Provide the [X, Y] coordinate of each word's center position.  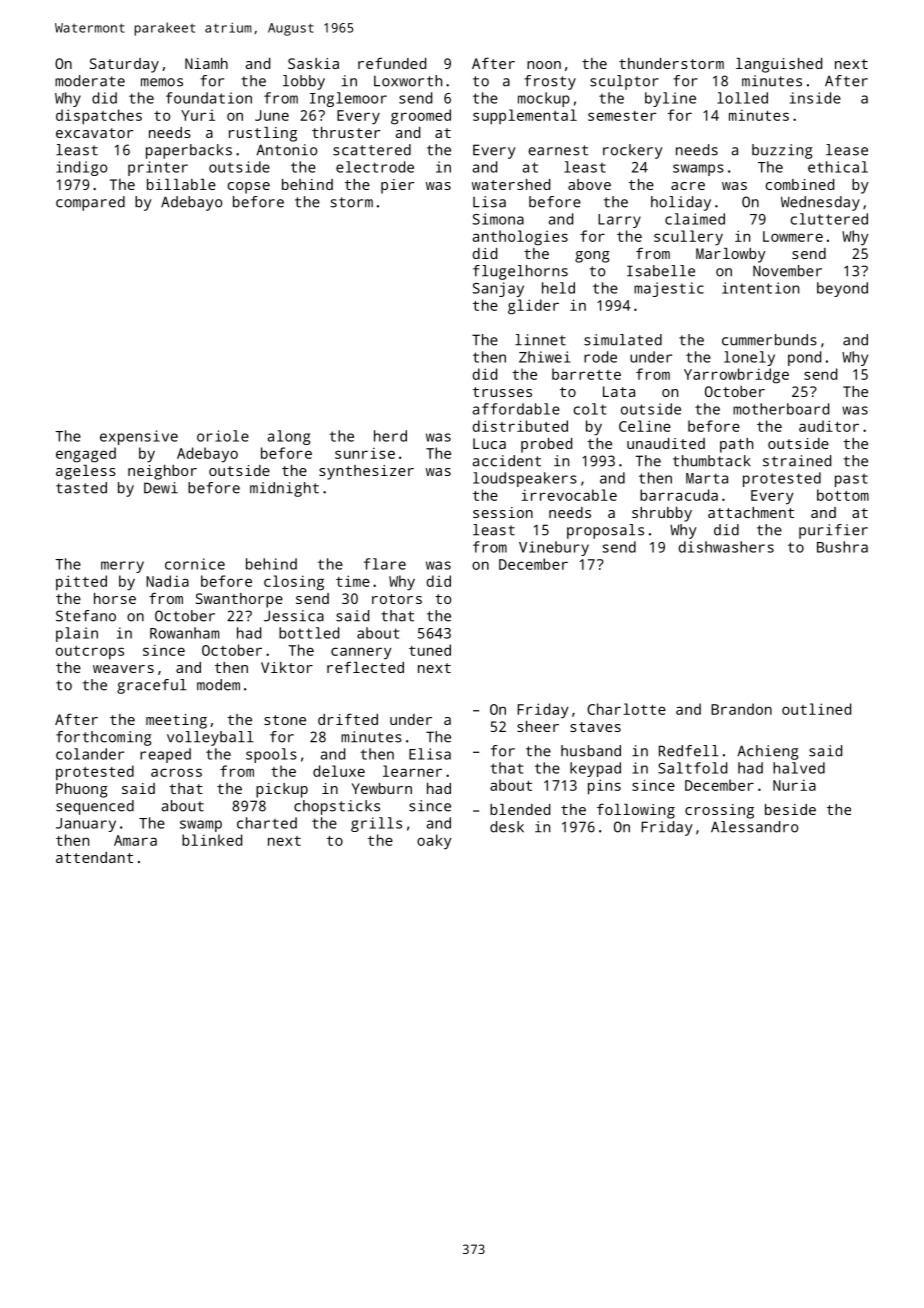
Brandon [741, 709]
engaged [86, 455]
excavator [94, 133]
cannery [361, 653]
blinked [212, 840]
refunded [392, 63]
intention [760, 288]
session [503, 512]
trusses [502, 392]
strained [797, 461]
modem [218, 685]
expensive [139, 437]
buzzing [782, 151]
